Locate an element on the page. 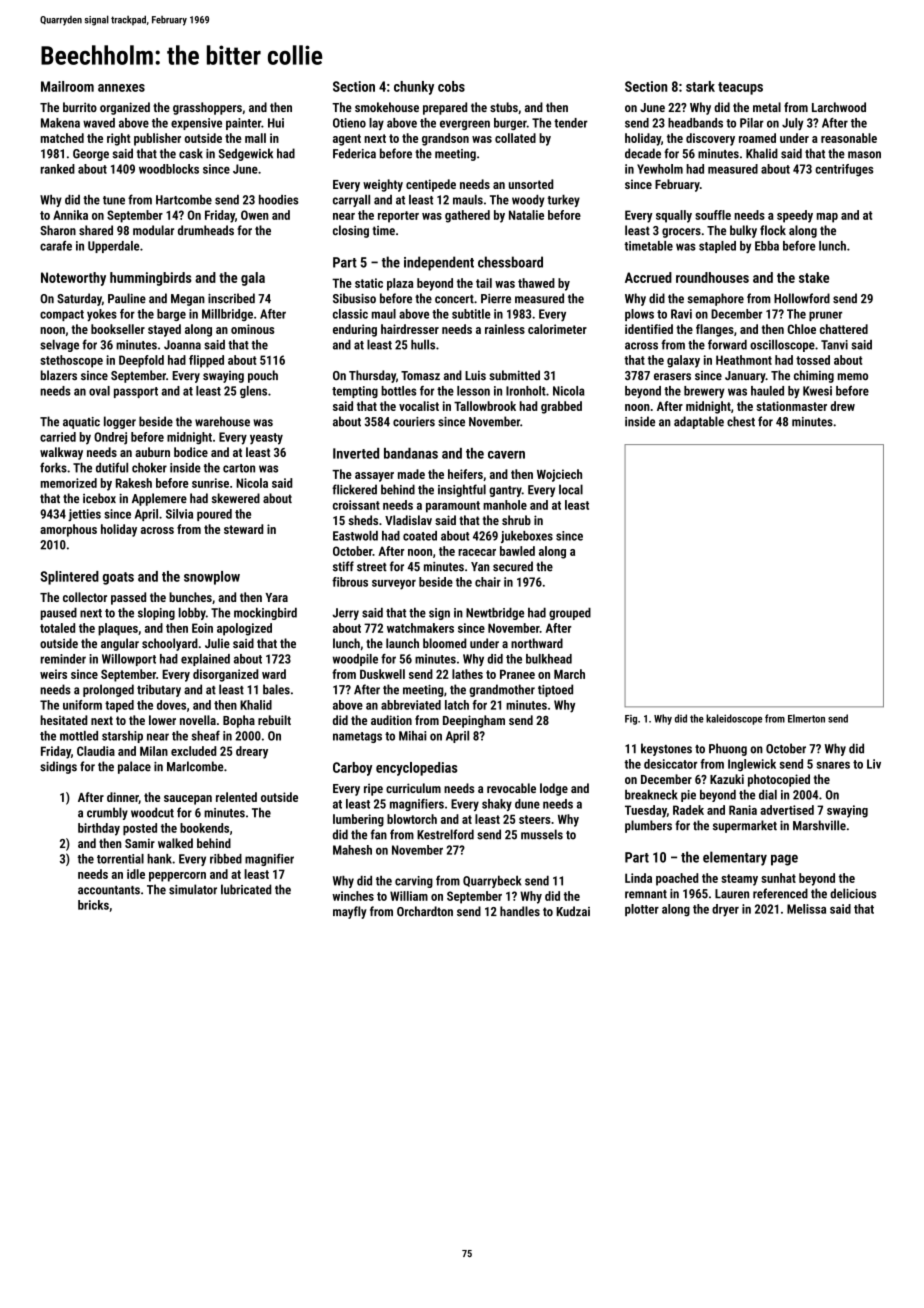  Rakesh is located at coordinates (134, 483).
